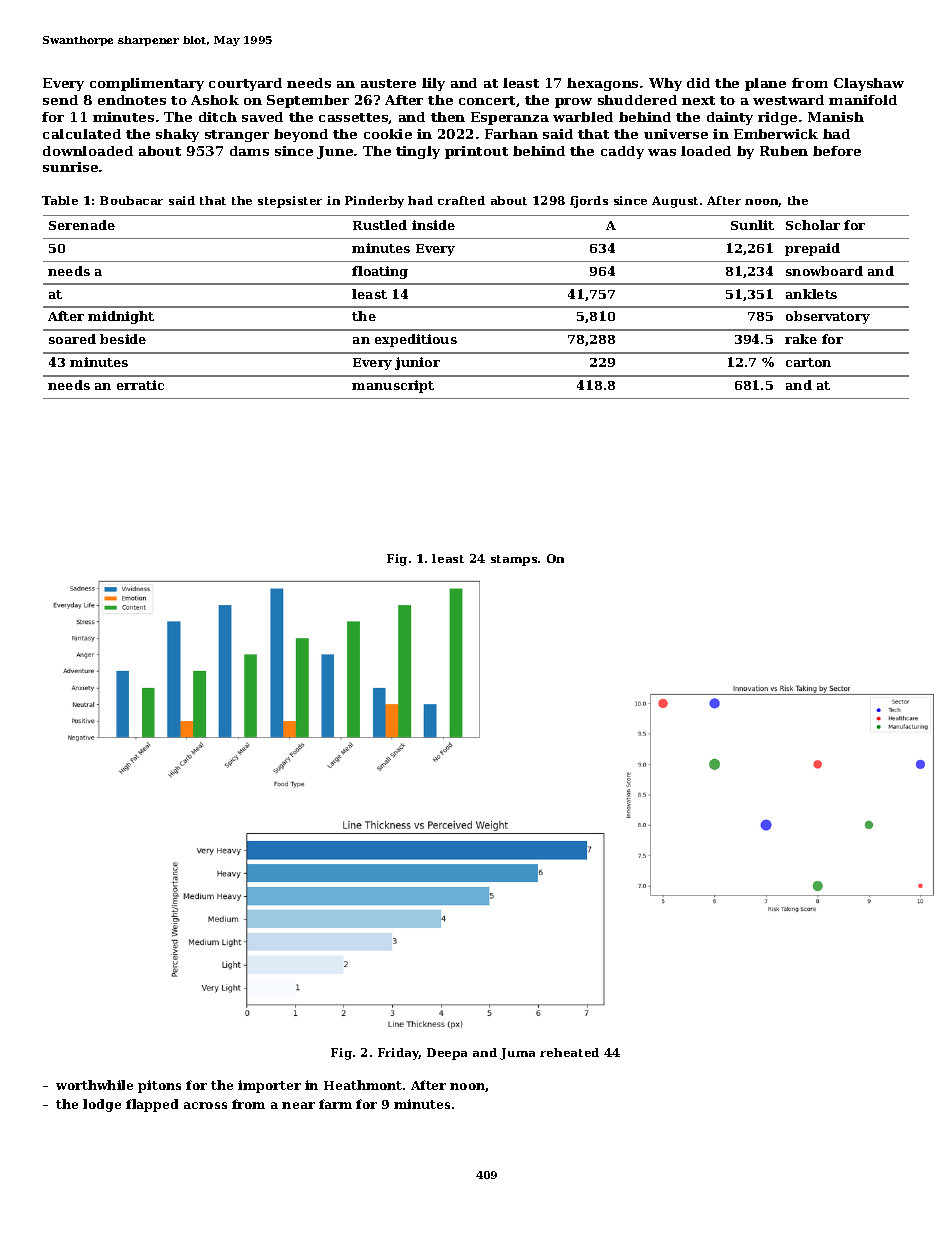  What do you see at coordinates (808, 362) in the page?
I see `carton` at bounding box center [808, 362].
